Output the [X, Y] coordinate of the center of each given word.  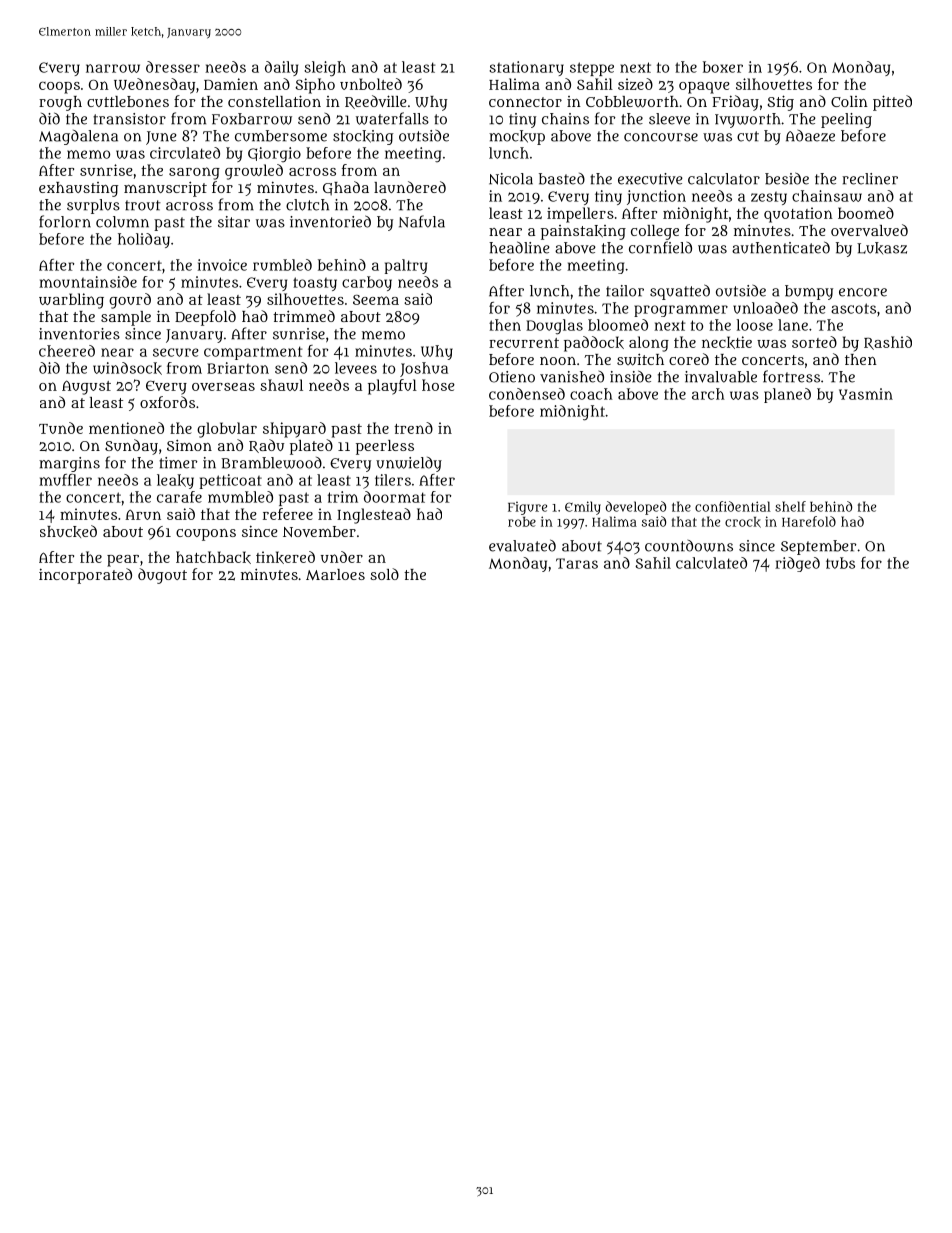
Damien [231, 84]
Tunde [61, 428]
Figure [527, 508]
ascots [853, 308]
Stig [781, 103]
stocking [363, 137]
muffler [65, 480]
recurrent [524, 343]
